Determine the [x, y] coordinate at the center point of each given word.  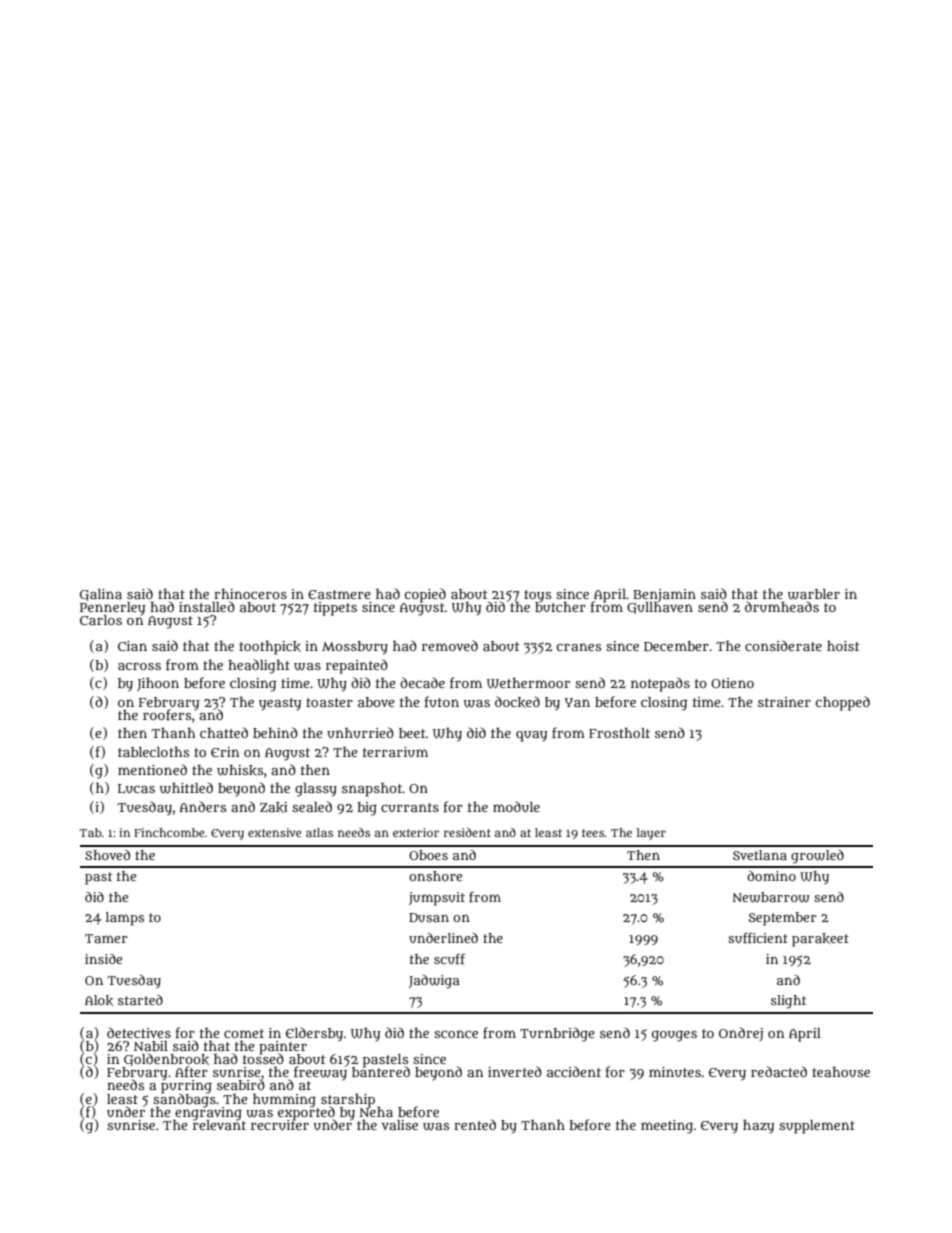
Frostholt [619, 733]
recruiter [280, 1125]
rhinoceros [250, 594]
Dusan [429, 917]
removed [450, 645]
